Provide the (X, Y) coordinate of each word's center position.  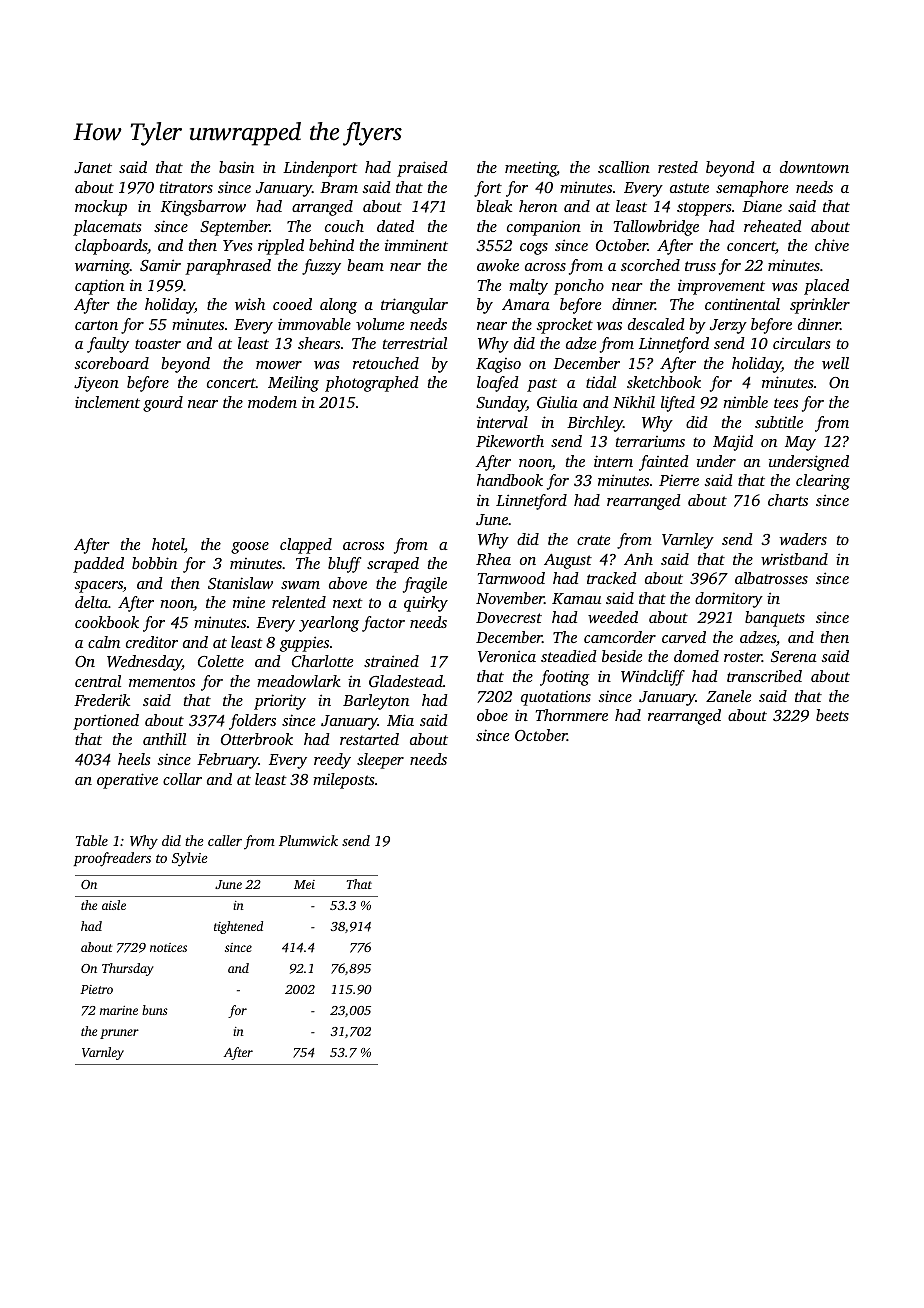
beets (832, 715)
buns (155, 1010)
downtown (814, 167)
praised (422, 169)
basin (236, 167)
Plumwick (308, 840)
